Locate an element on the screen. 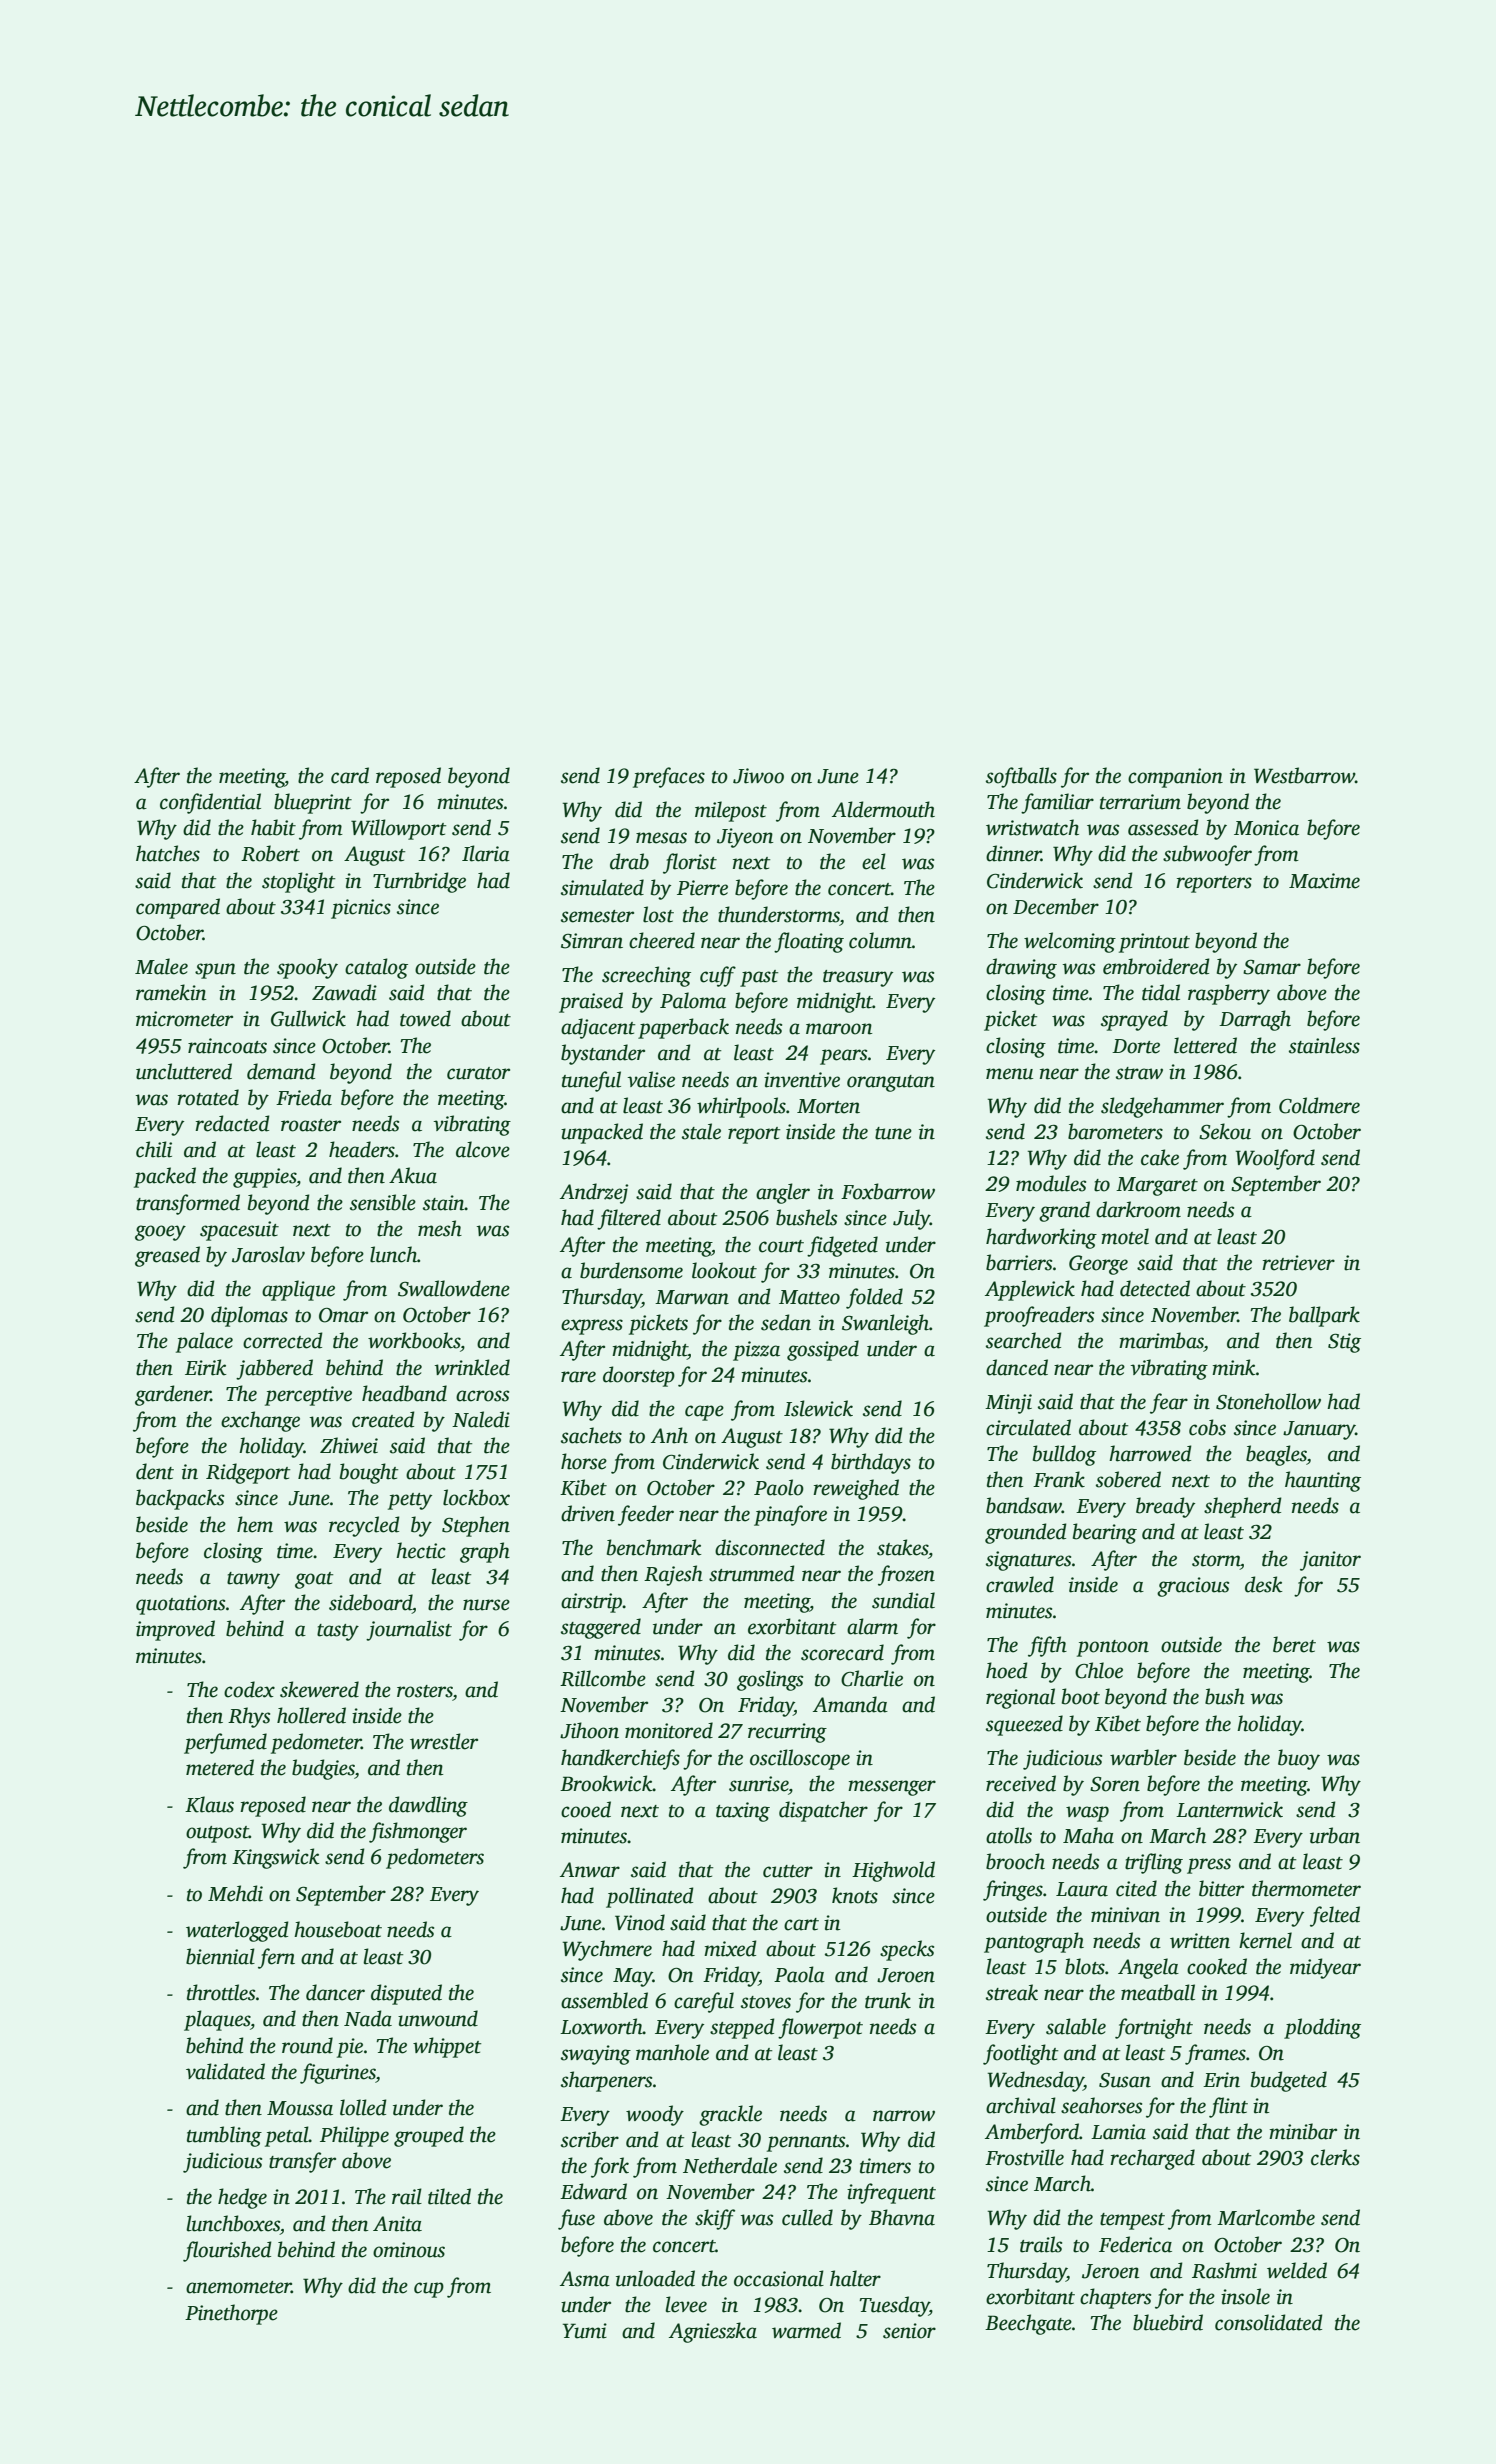  retriever is located at coordinates (1298, 1263).
